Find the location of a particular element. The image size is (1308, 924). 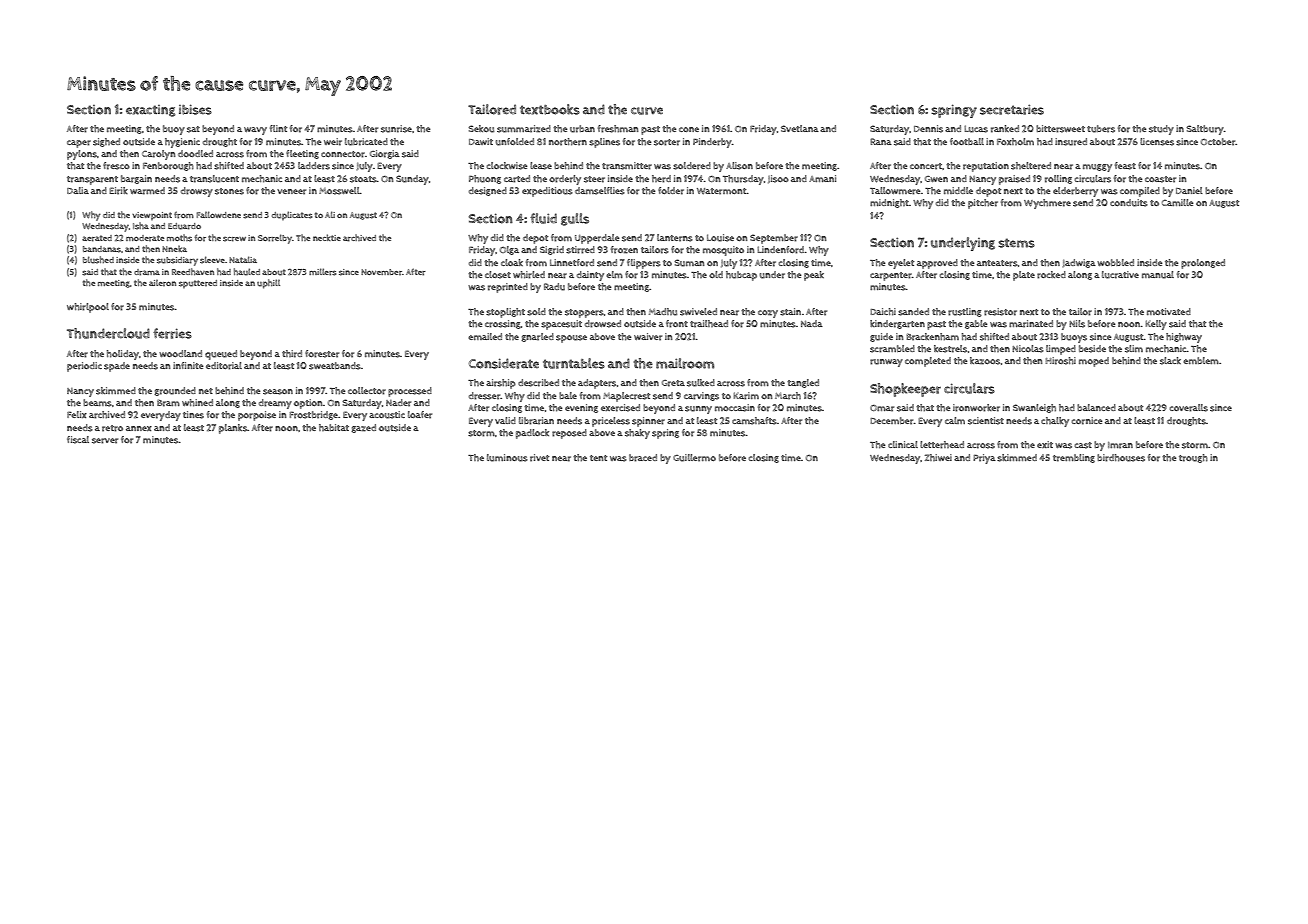

ferries is located at coordinates (172, 333).
